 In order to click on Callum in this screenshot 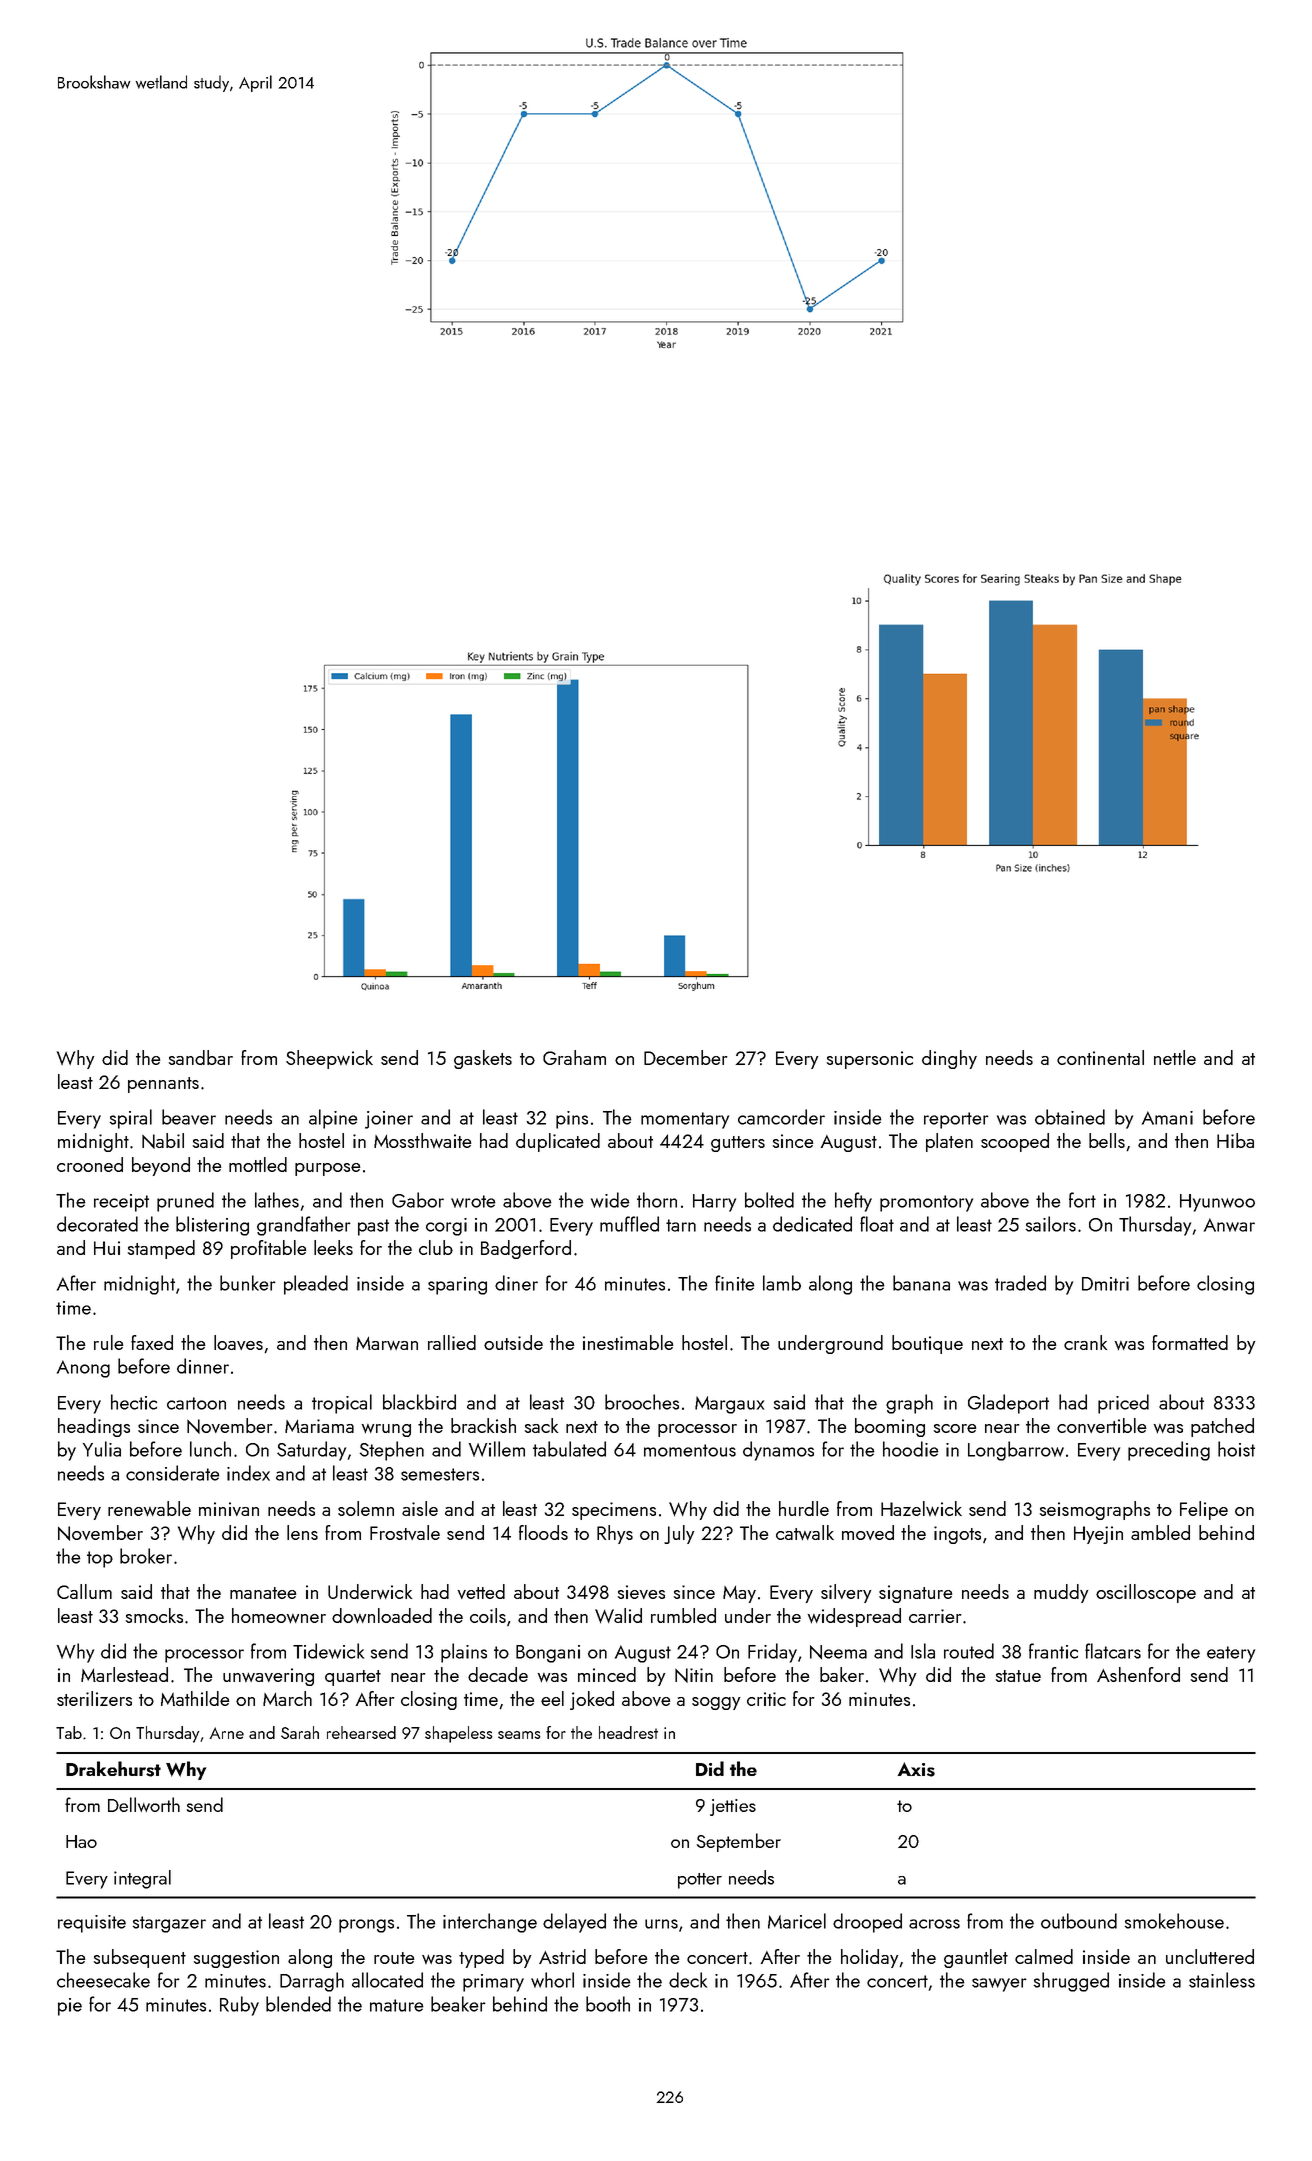, I will do `click(84, 1591)`.
